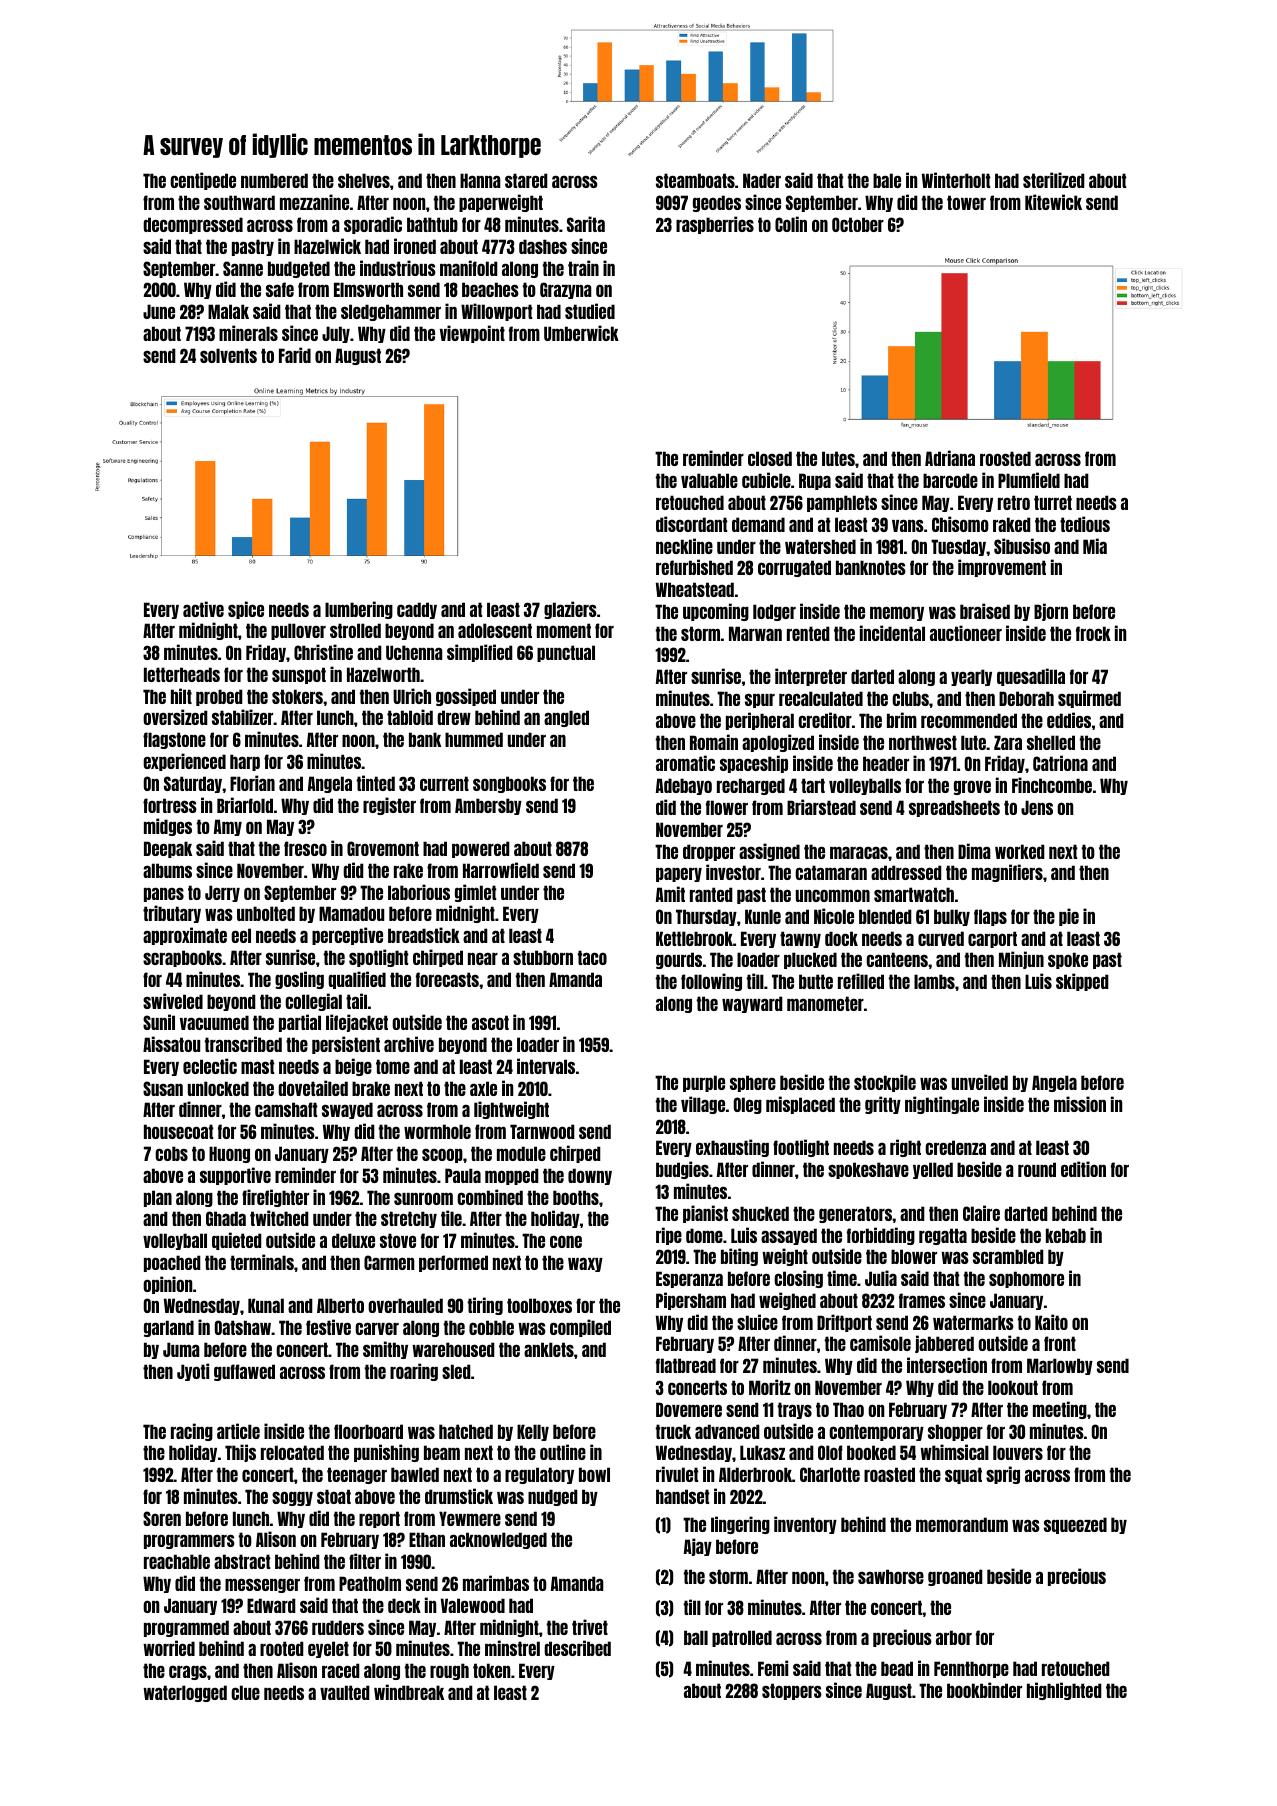  What do you see at coordinates (203, 181) in the document?
I see `centipede` at bounding box center [203, 181].
